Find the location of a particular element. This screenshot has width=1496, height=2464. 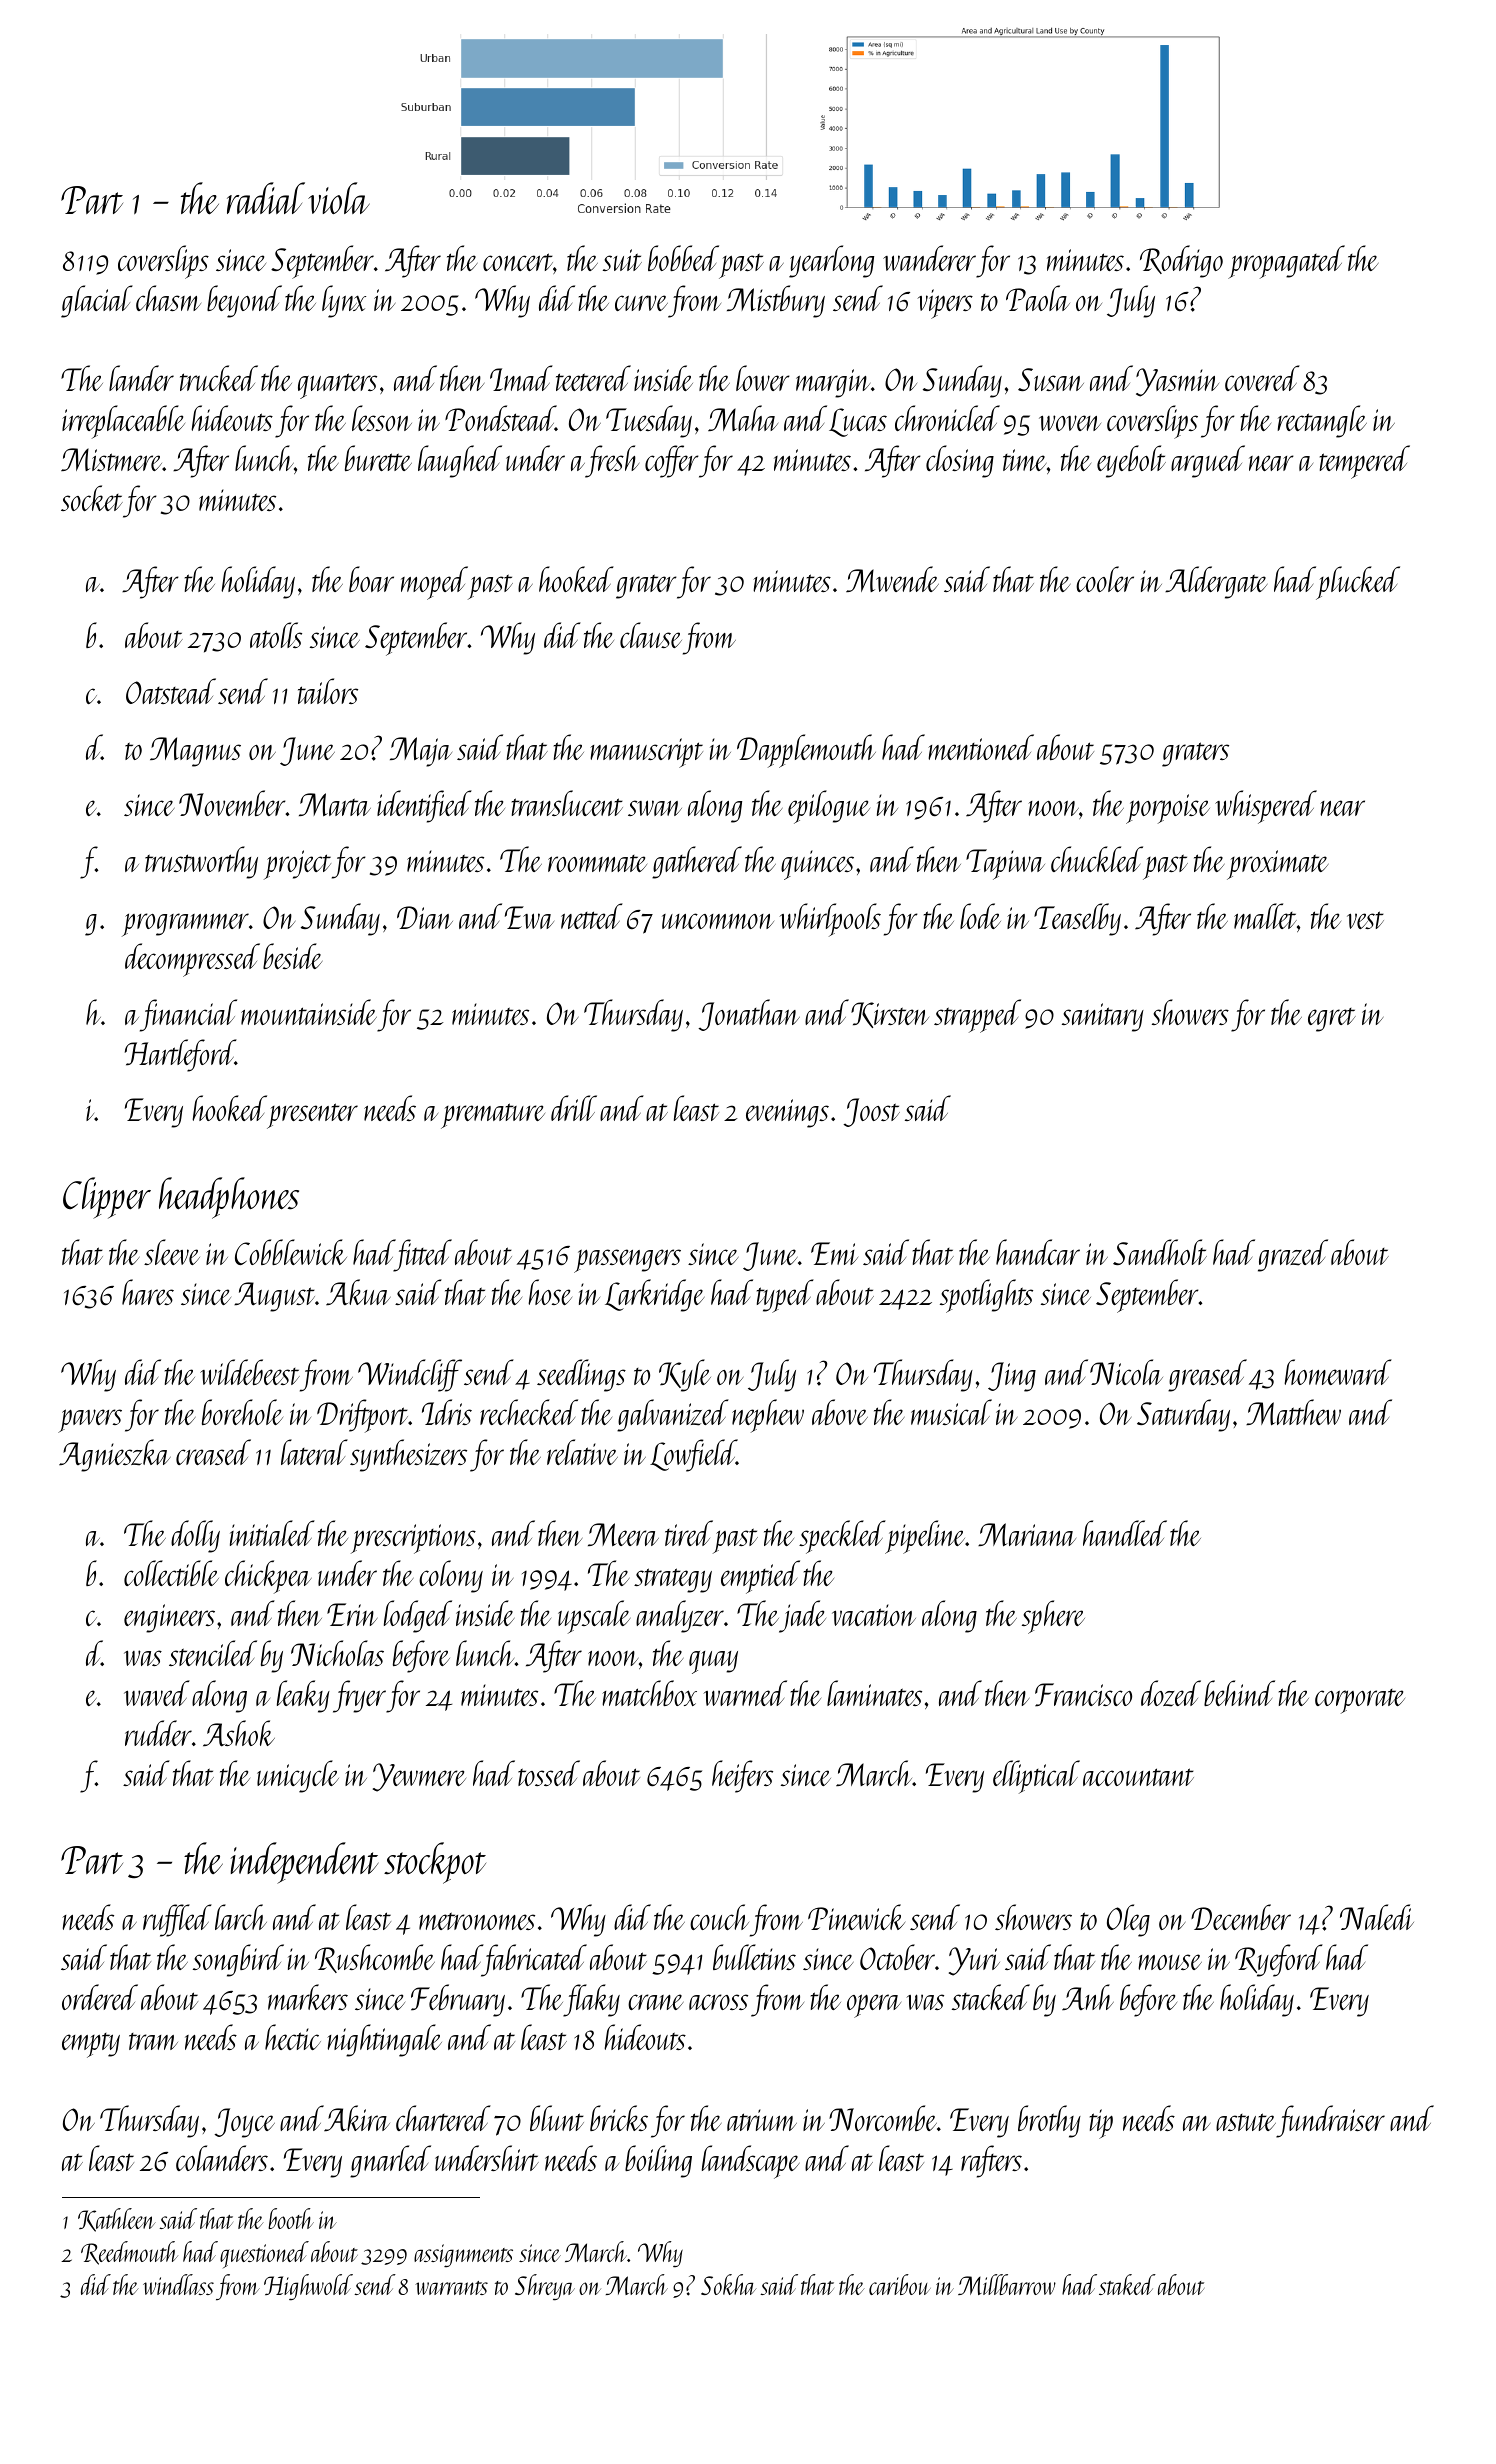

trustworthy is located at coordinates (201, 862).
